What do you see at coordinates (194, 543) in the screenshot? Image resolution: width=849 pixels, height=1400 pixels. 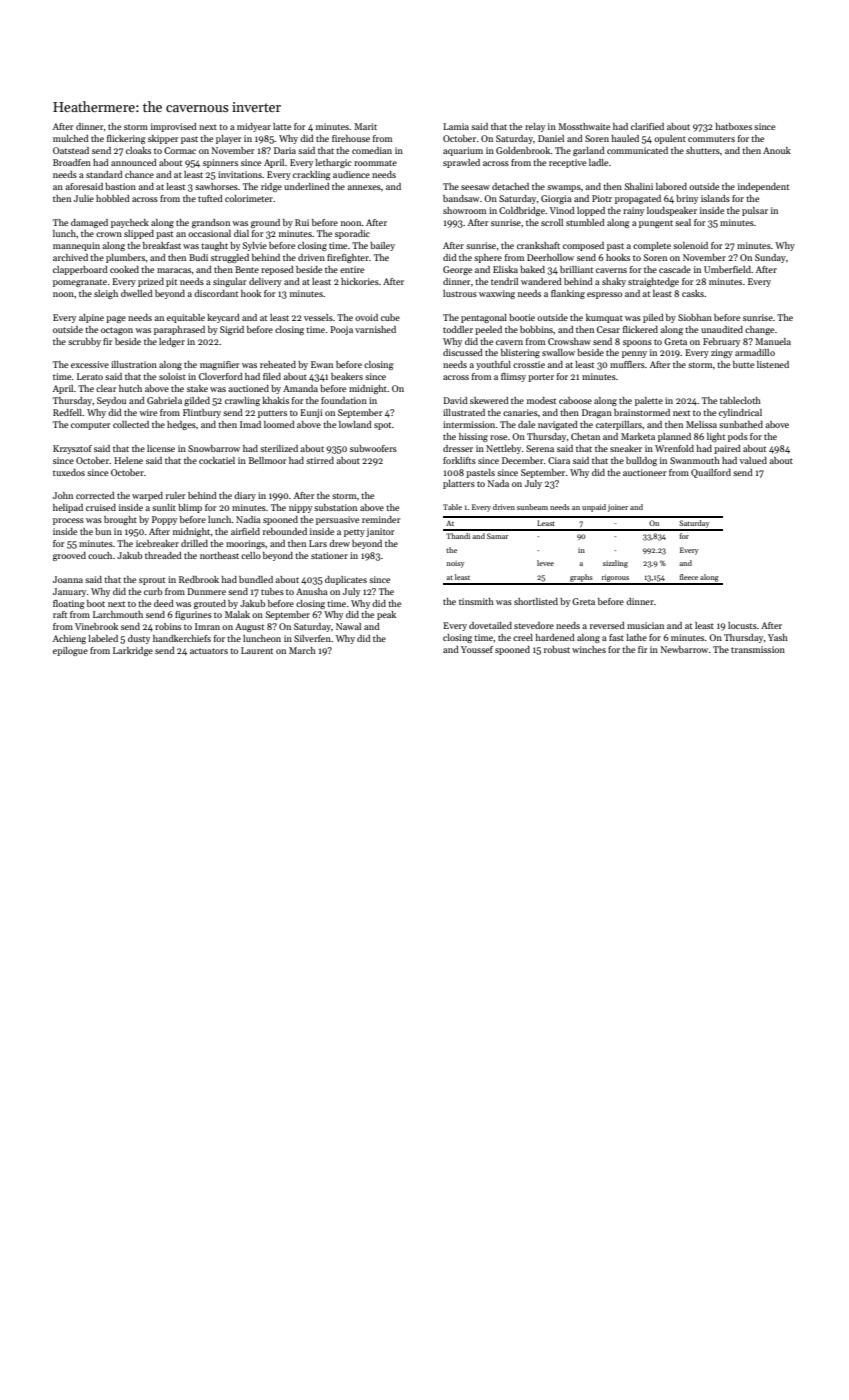 I see `drilled` at bounding box center [194, 543].
